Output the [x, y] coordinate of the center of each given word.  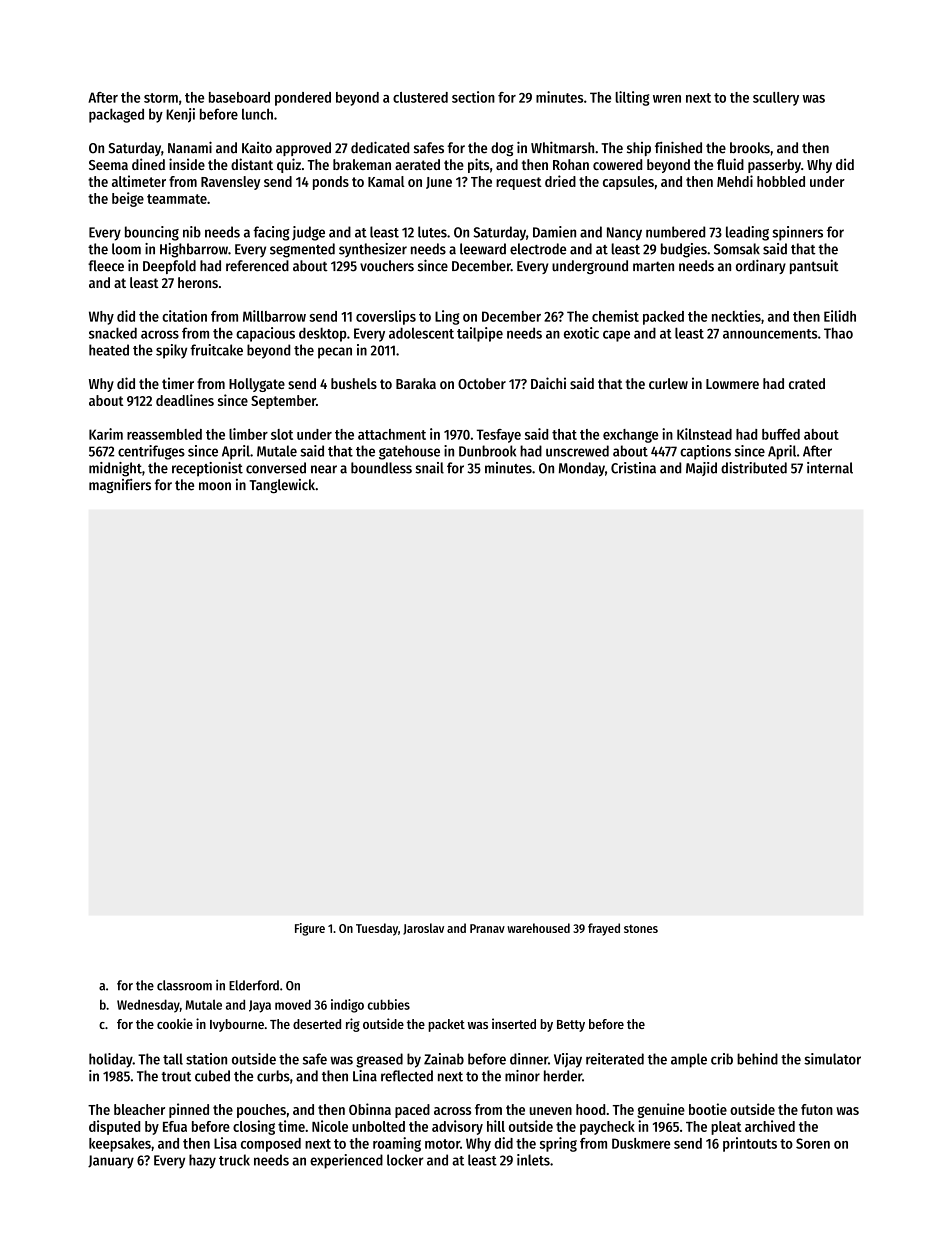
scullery [776, 99]
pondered [303, 99]
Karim [106, 434]
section [473, 97]
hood [590, 1109]
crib [722, 1059]
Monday [582, 469]
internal [830, 468]
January [111, 1162]
